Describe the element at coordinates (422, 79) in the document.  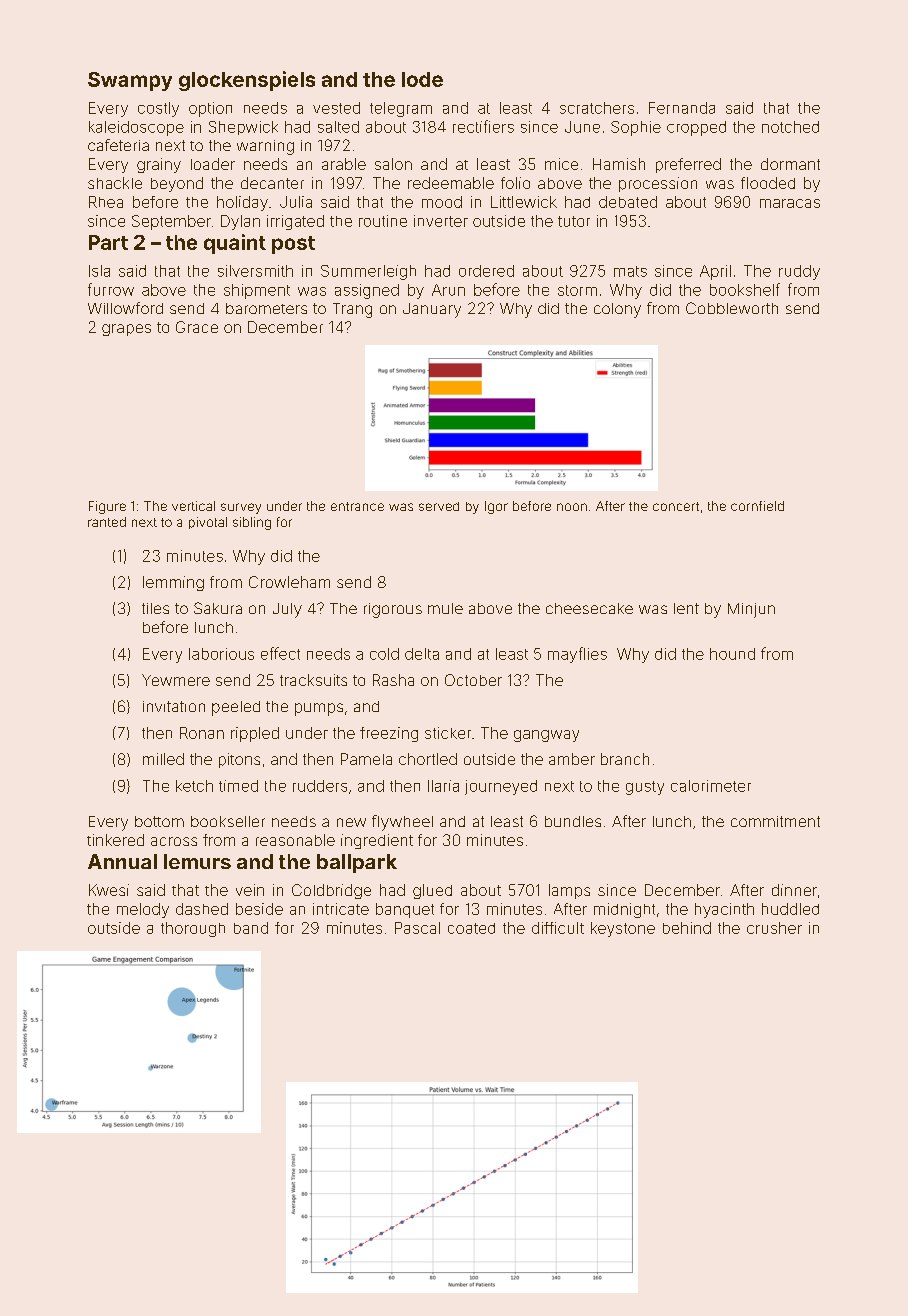
I see `lode` at that location.
